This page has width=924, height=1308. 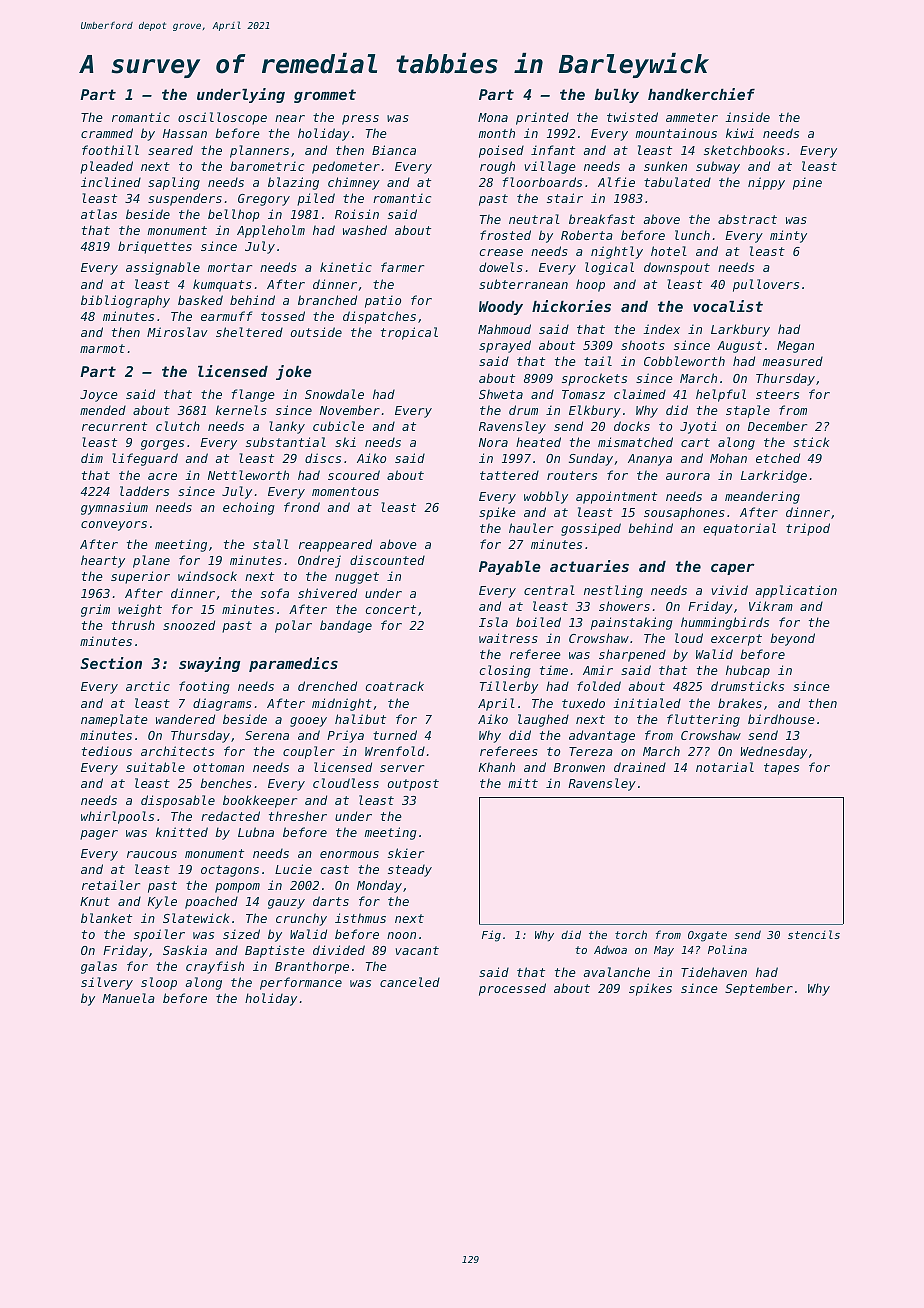 What do you see at coordinates (728, 306) in the page?
I see `vocalist` at bounding box center [728, 306].
